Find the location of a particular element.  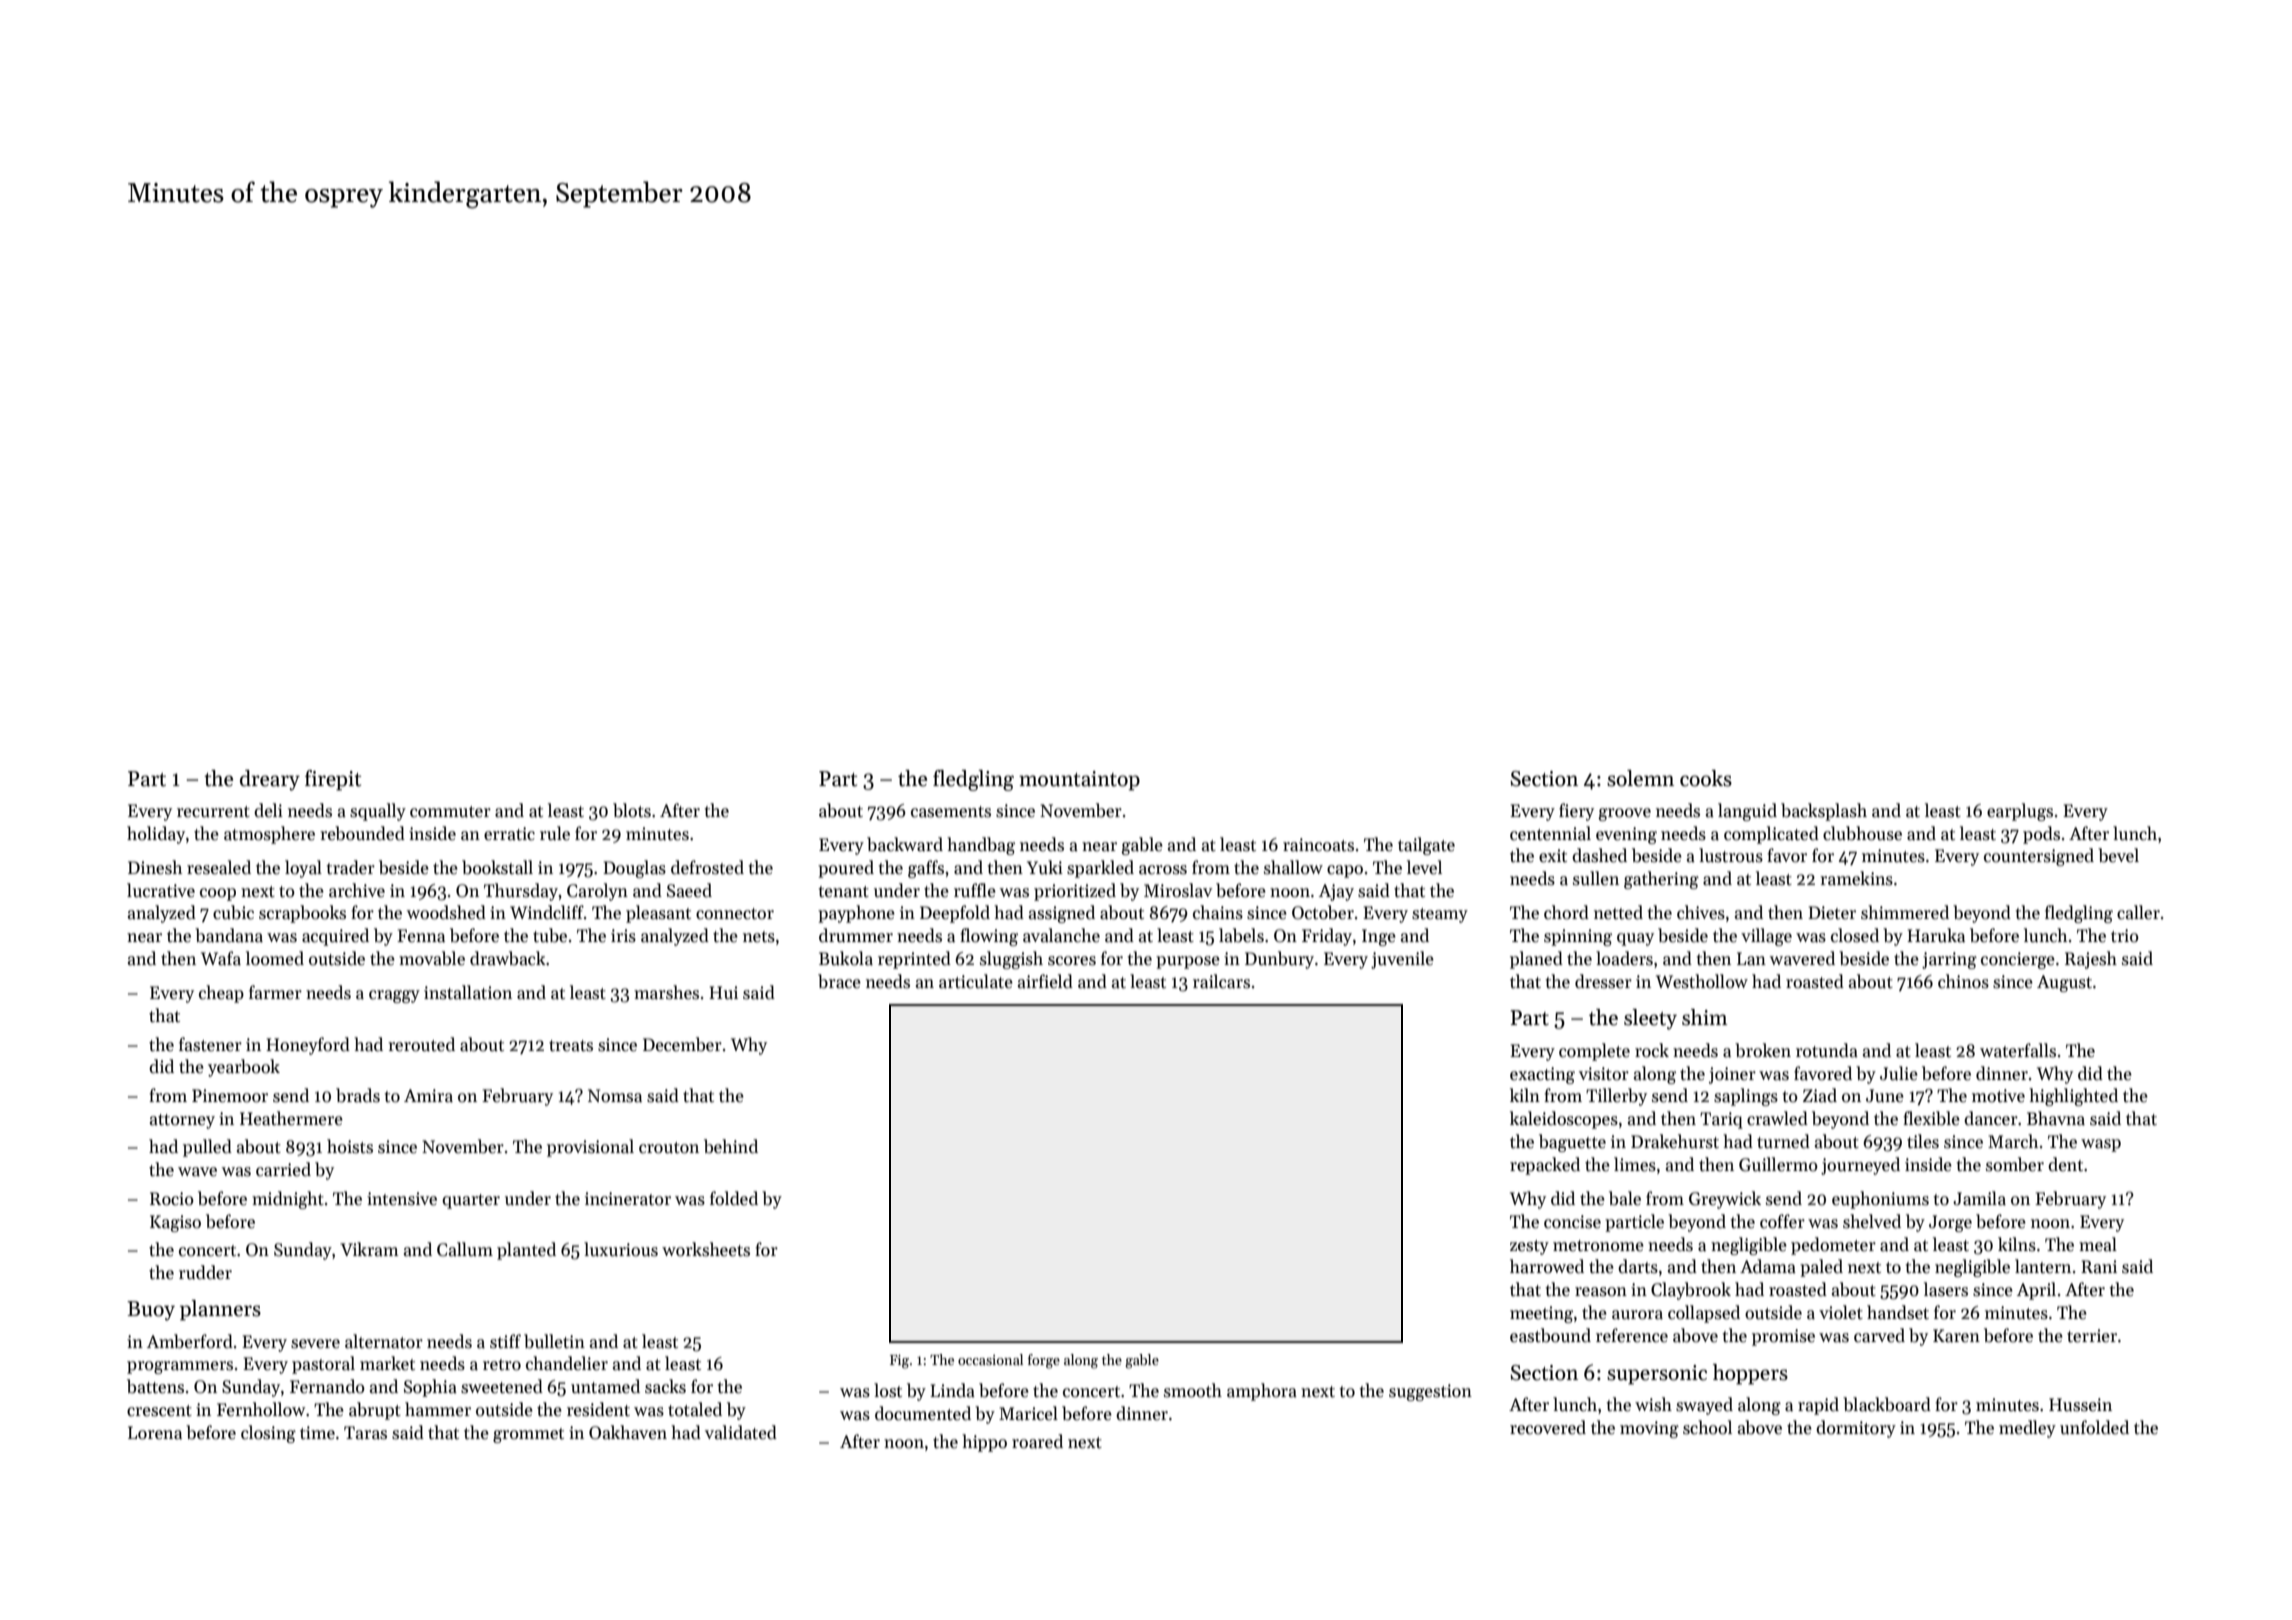

repacked is located at coordinates (1545, 1166).
